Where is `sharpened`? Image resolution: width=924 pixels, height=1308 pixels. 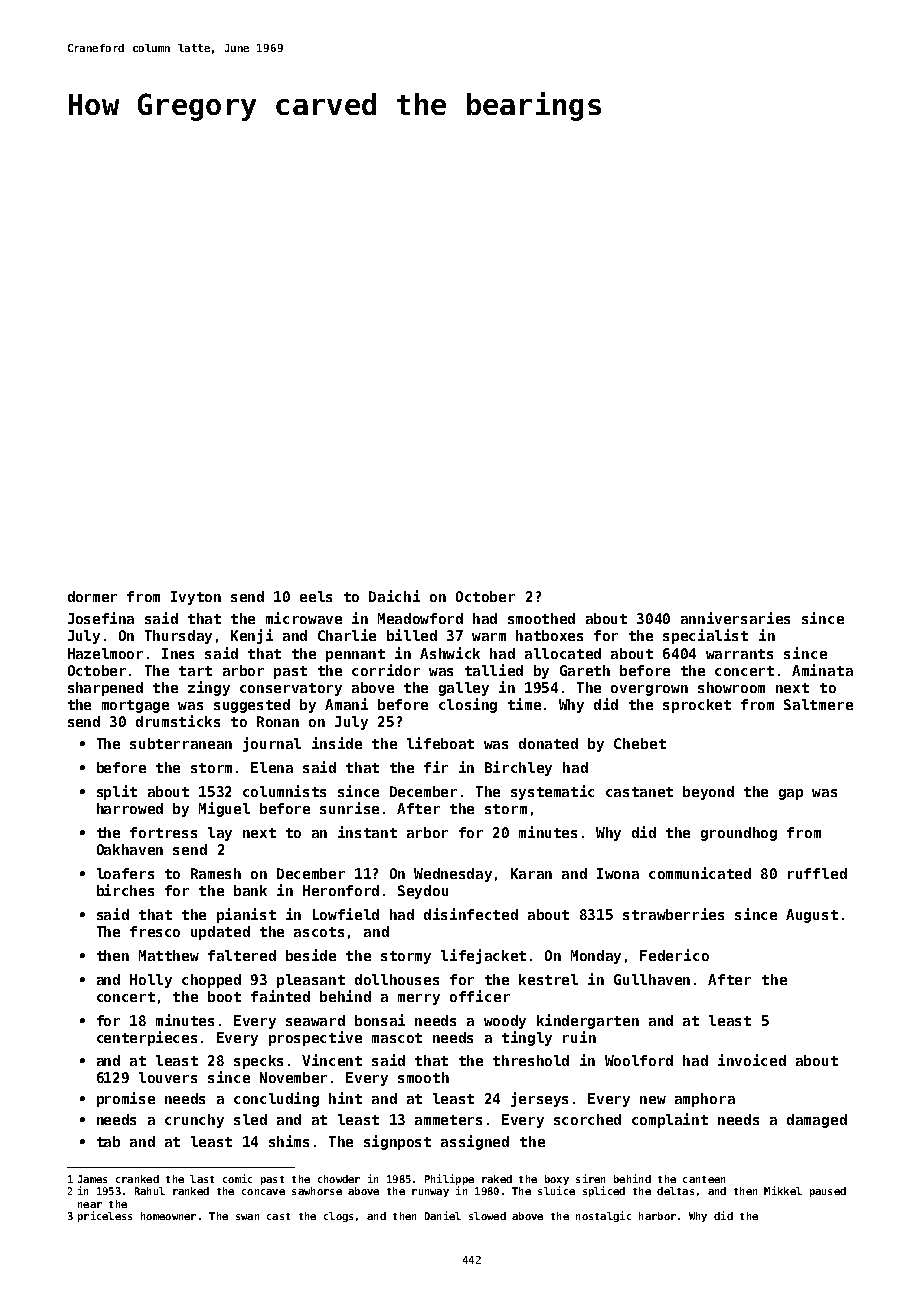
sharpened is located at coordinates (105, 689).
